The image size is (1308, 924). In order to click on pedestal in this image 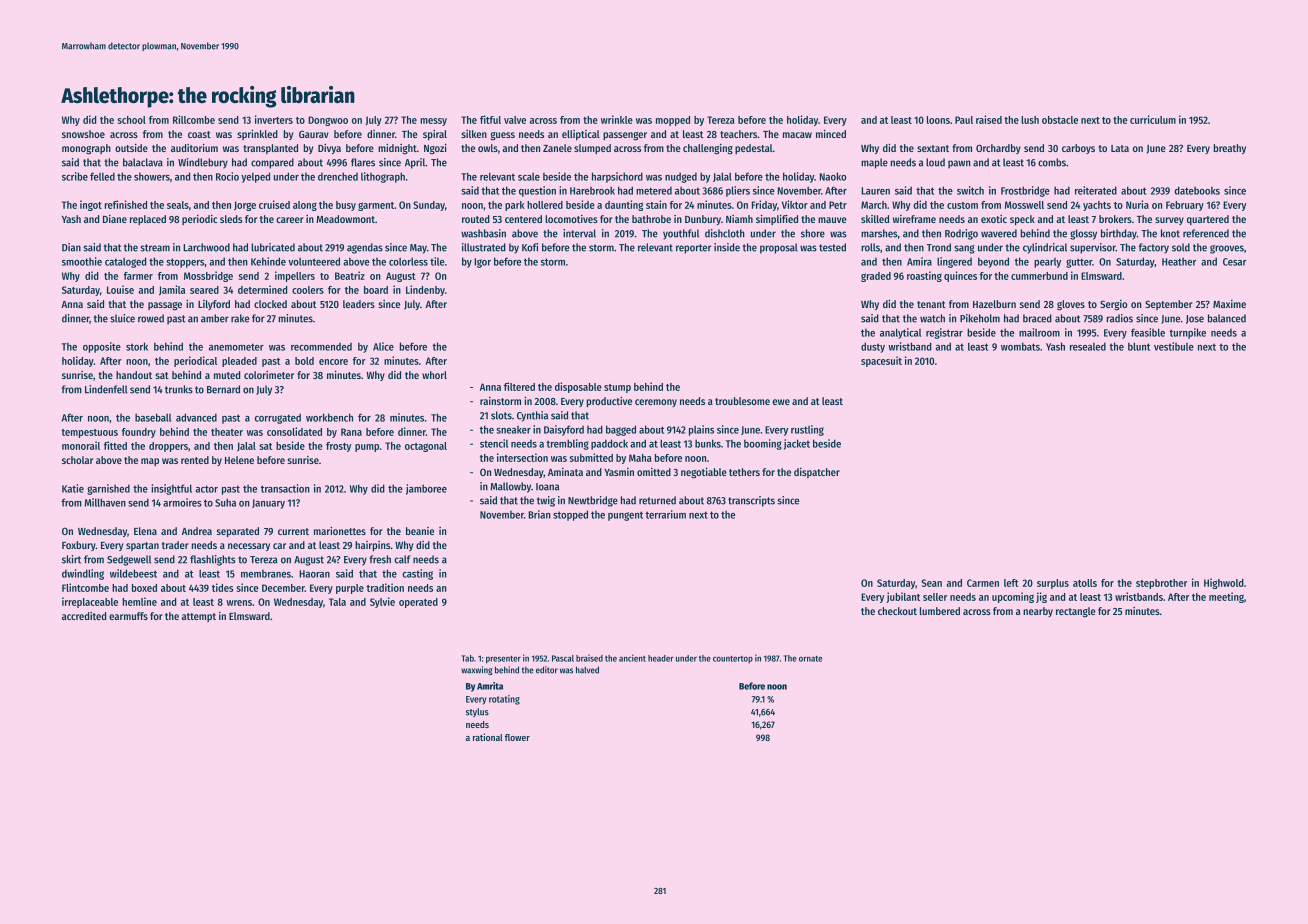, I will do `click(754, 149)`.
